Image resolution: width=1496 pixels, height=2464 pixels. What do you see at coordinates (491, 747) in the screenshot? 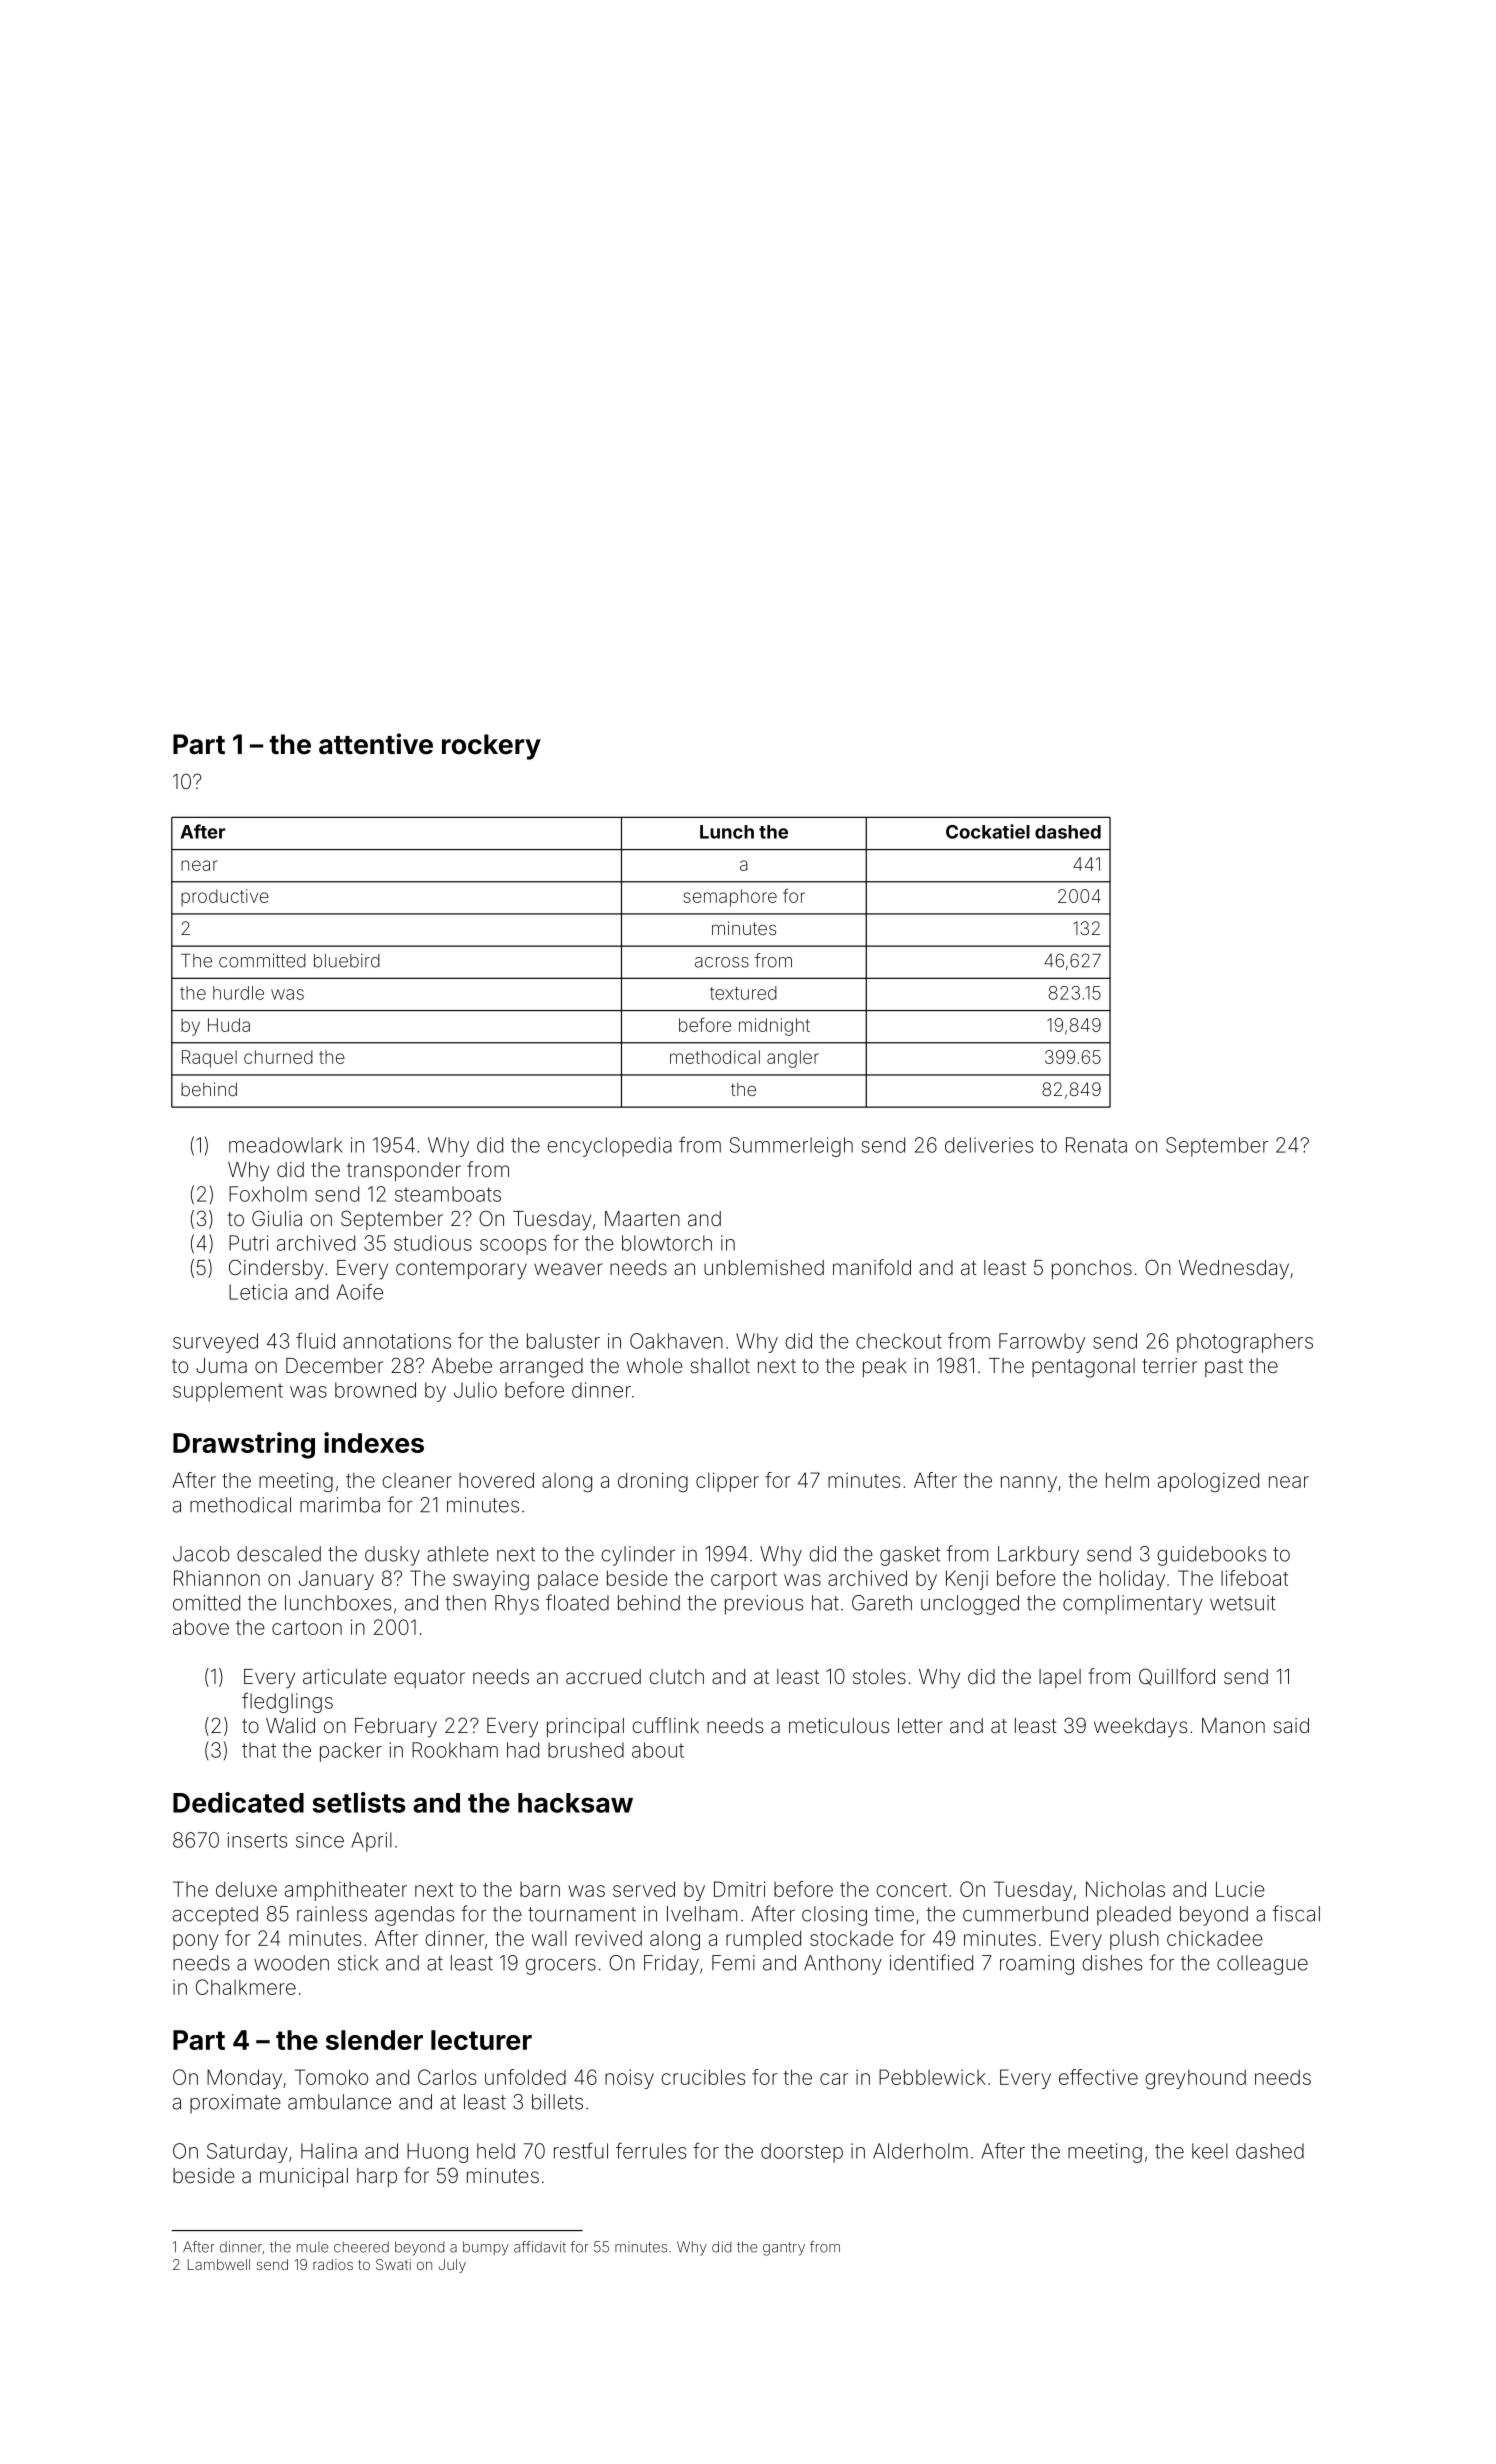
I see `rockery` at bounding box center [491, 747].
